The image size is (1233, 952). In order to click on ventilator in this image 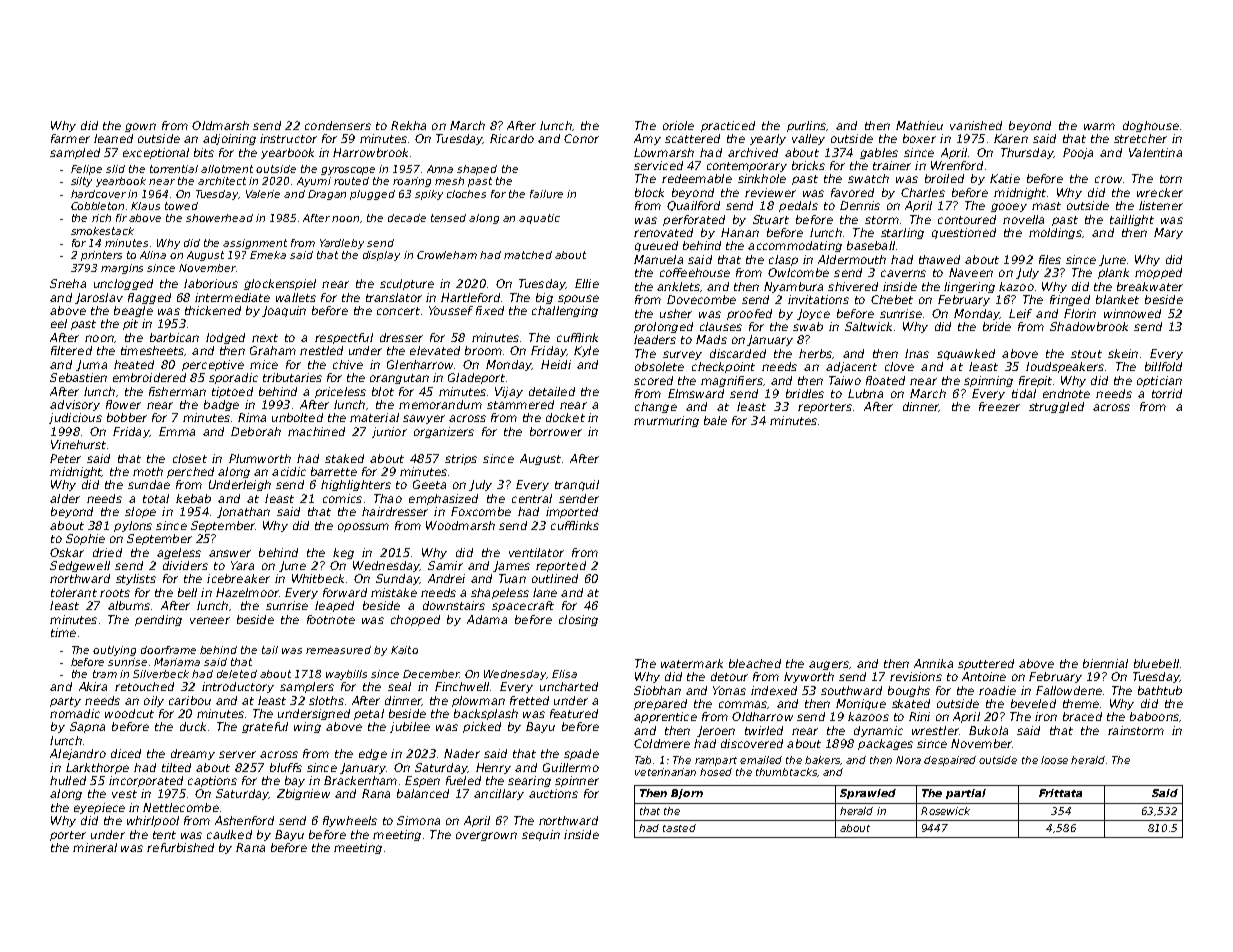, I will do `click(536, 552)`.
